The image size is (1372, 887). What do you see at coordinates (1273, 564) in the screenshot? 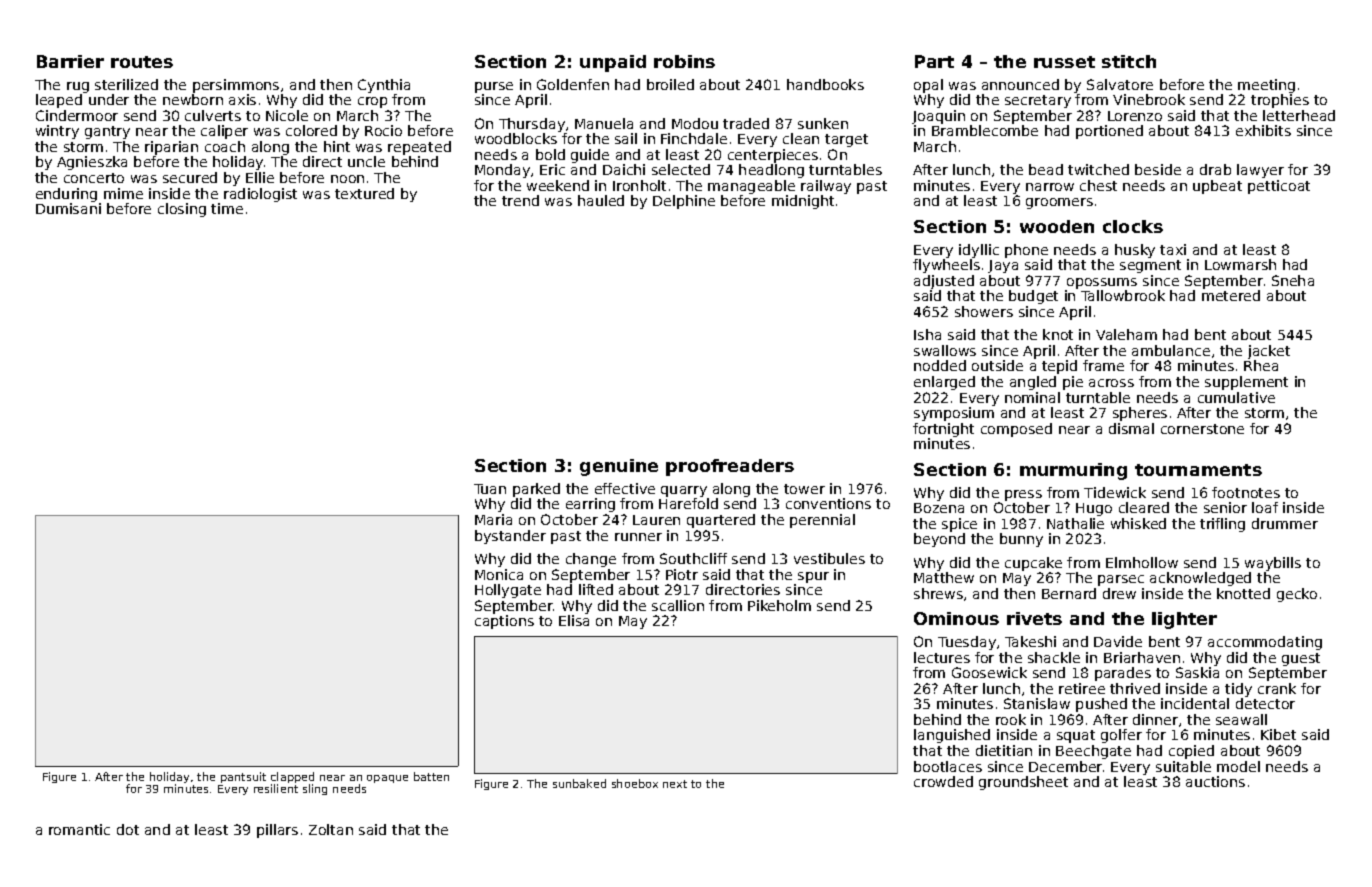
I see `waybills` at bounding box center [1273, 564].
